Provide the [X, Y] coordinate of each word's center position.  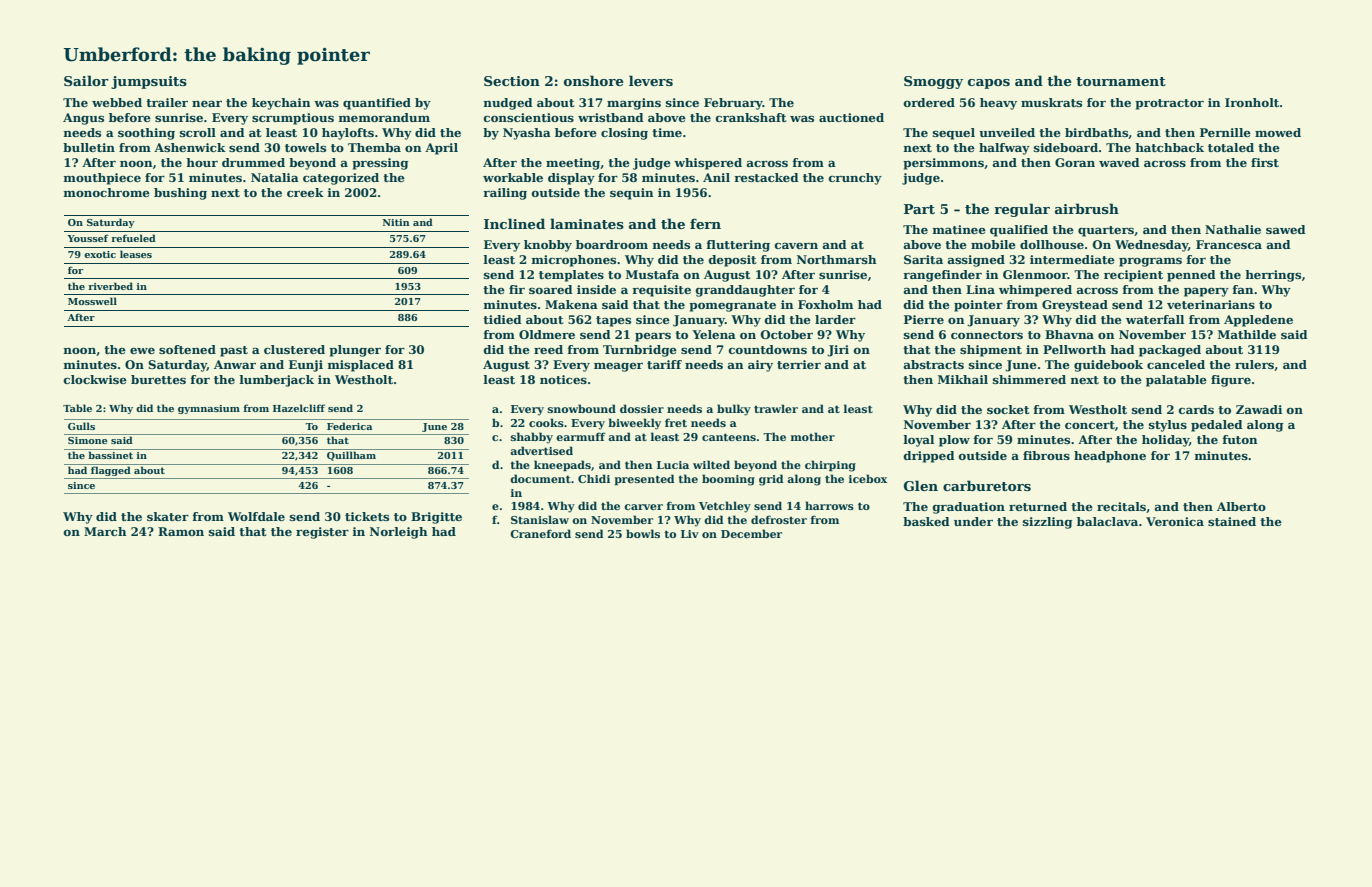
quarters [1106, 231]
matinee [959, 229]
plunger [355, 351]
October [786, 334]
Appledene [1258, 321]
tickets [367, 516]
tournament [1121, 81]
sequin [632, 194]
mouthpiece [102, 179]
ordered [929, 102]
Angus [83, 119]
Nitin [396, 222]
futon [1240, 439]
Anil [716, 177]
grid [771, 480]
